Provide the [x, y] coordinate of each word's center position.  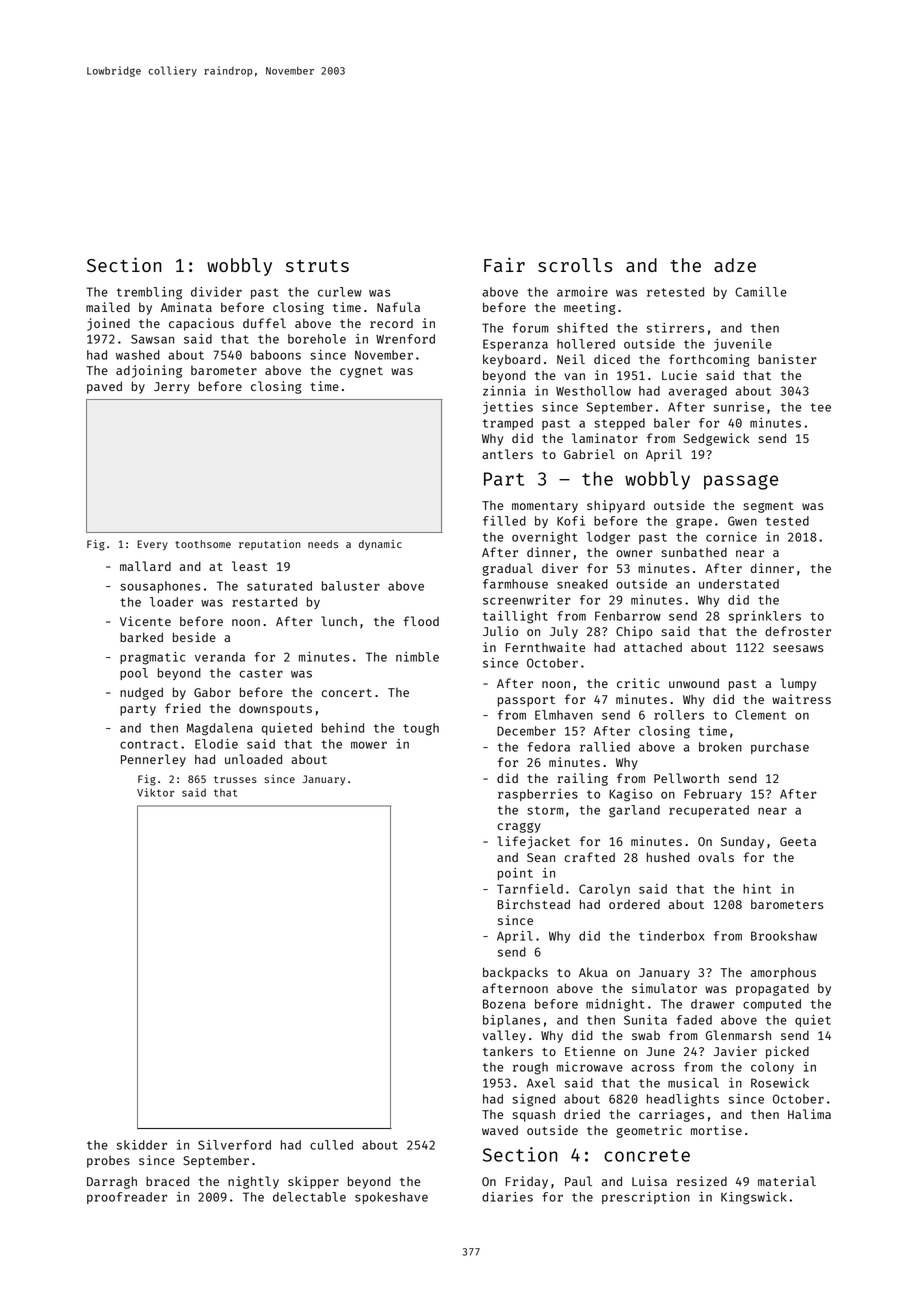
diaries [507, 1197]
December [526, 731]
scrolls [575, 265]
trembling [149, 293]
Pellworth [686, 778]
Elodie [216, 744]
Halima [809, 1114]
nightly [253, 1182]
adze [735, 265]
